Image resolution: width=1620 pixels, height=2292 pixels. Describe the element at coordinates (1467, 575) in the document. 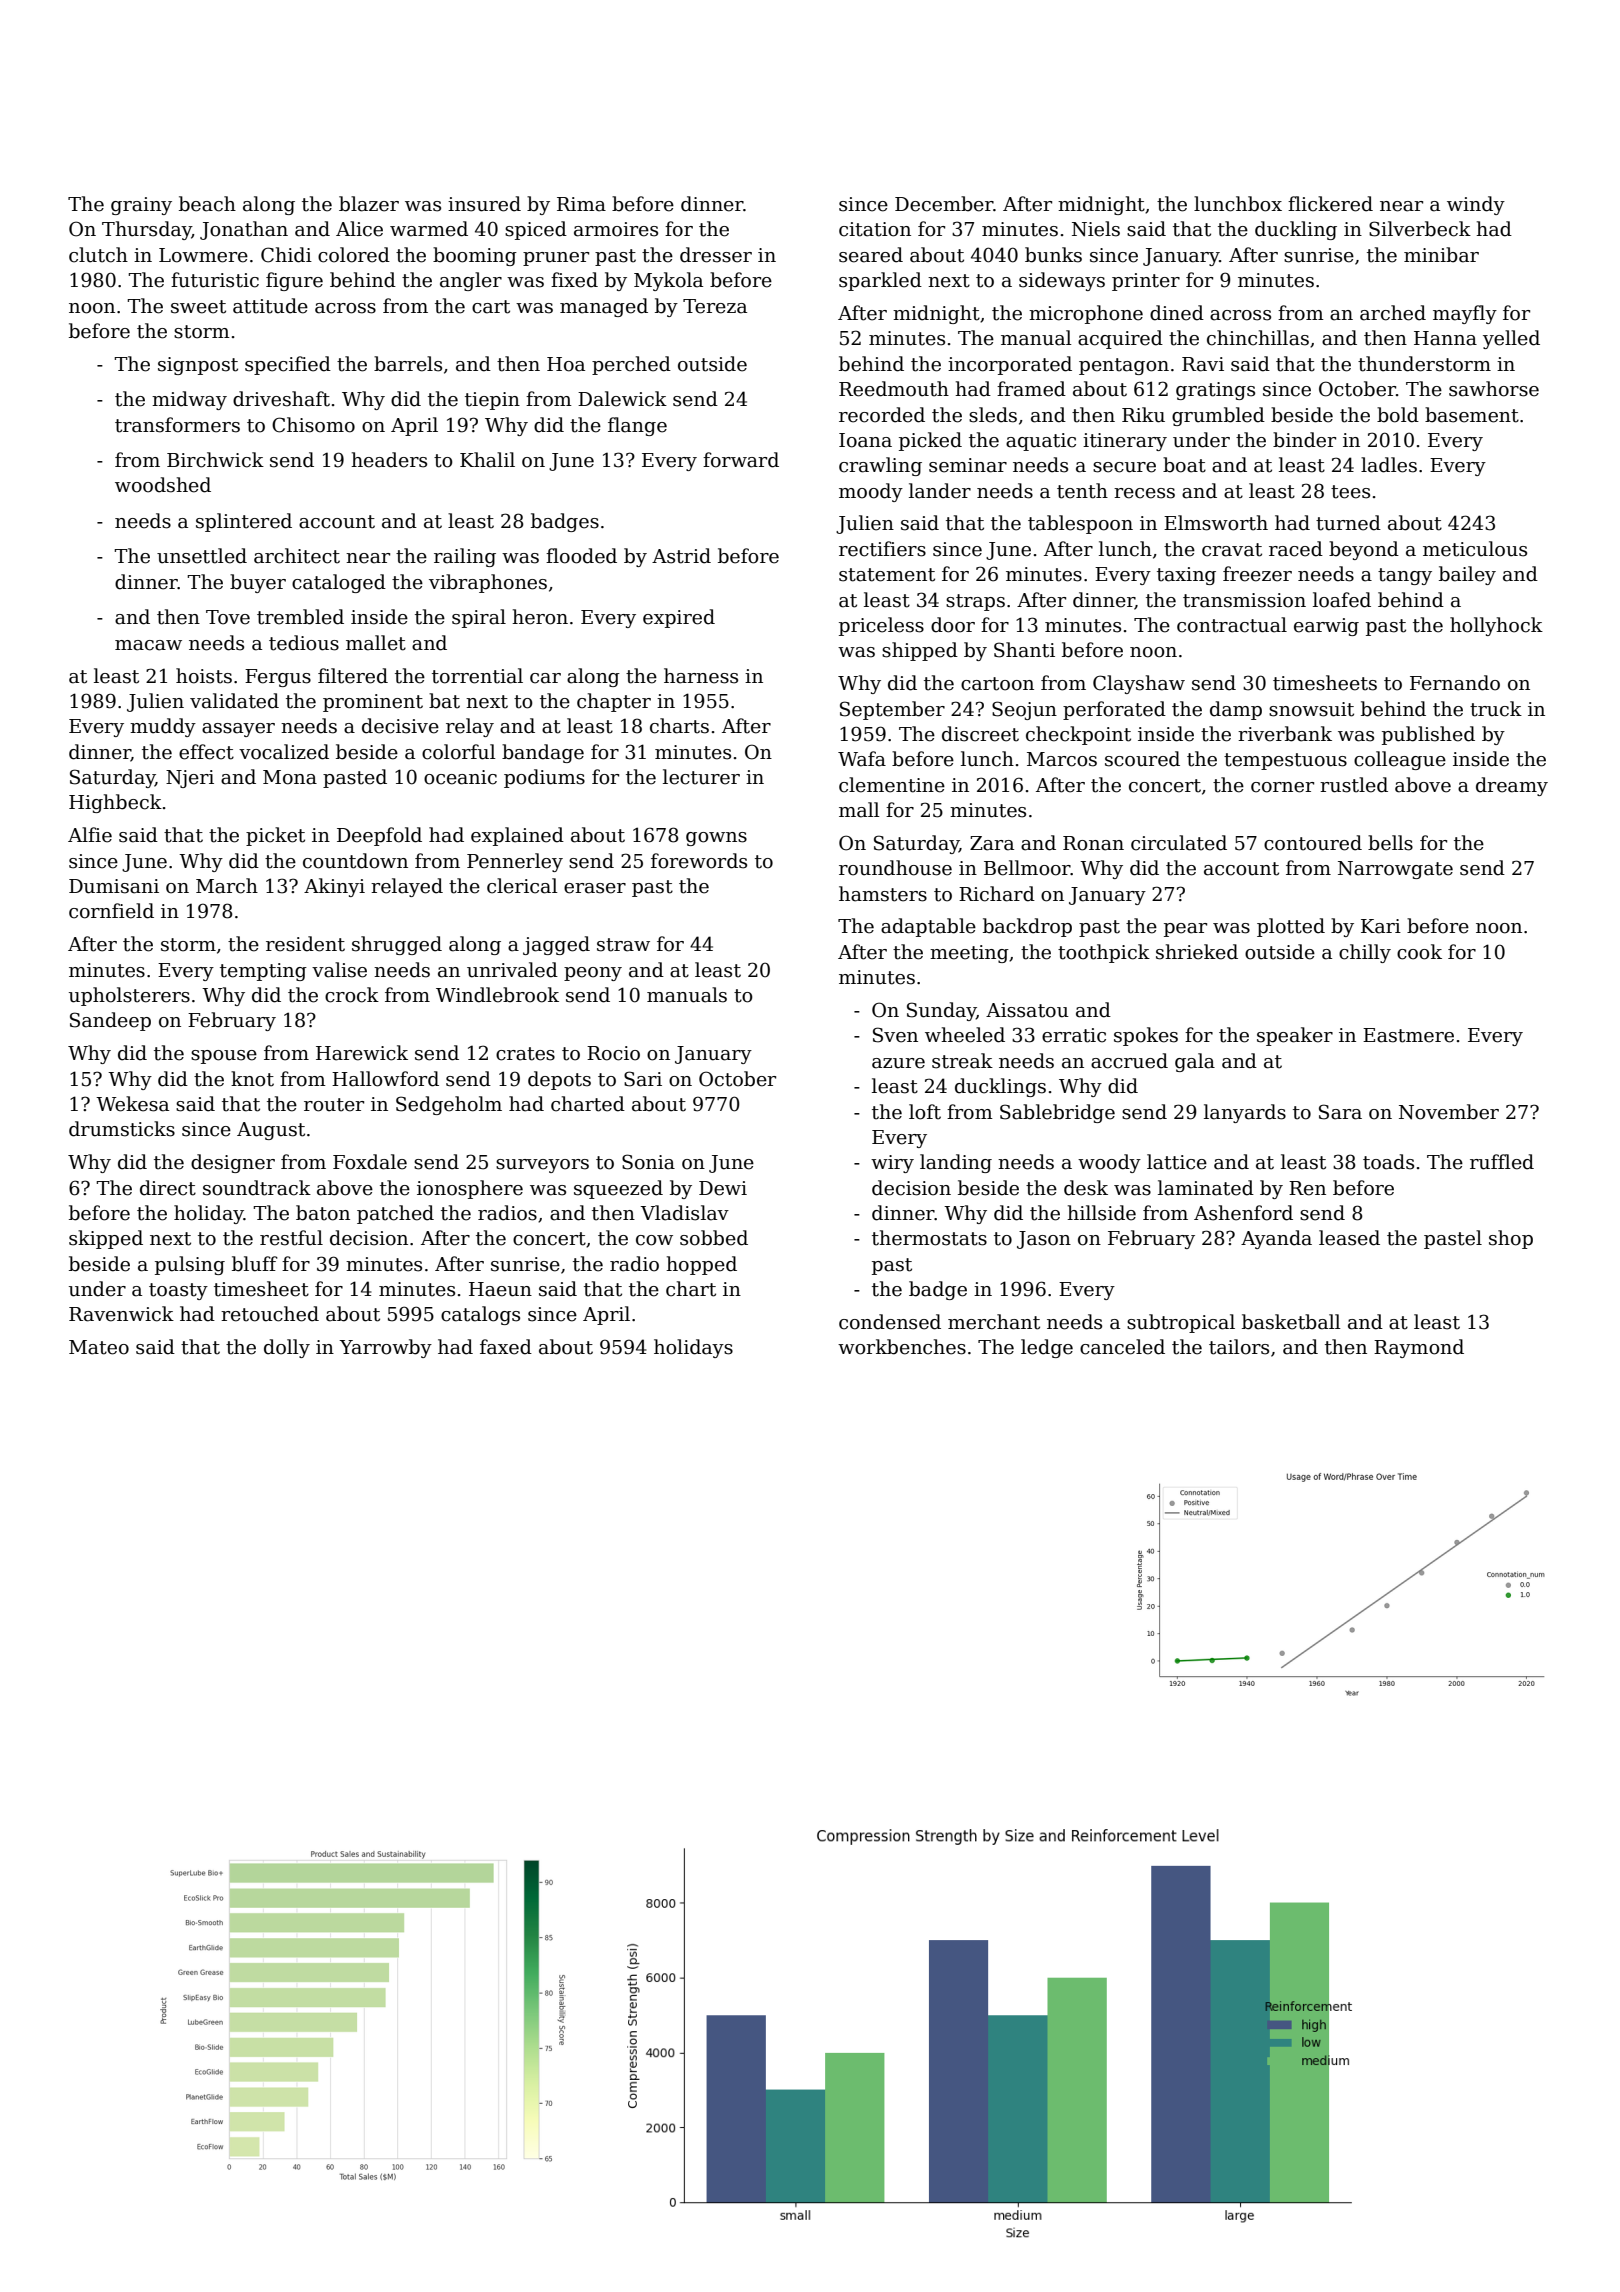

I see `bailey` at that location.
